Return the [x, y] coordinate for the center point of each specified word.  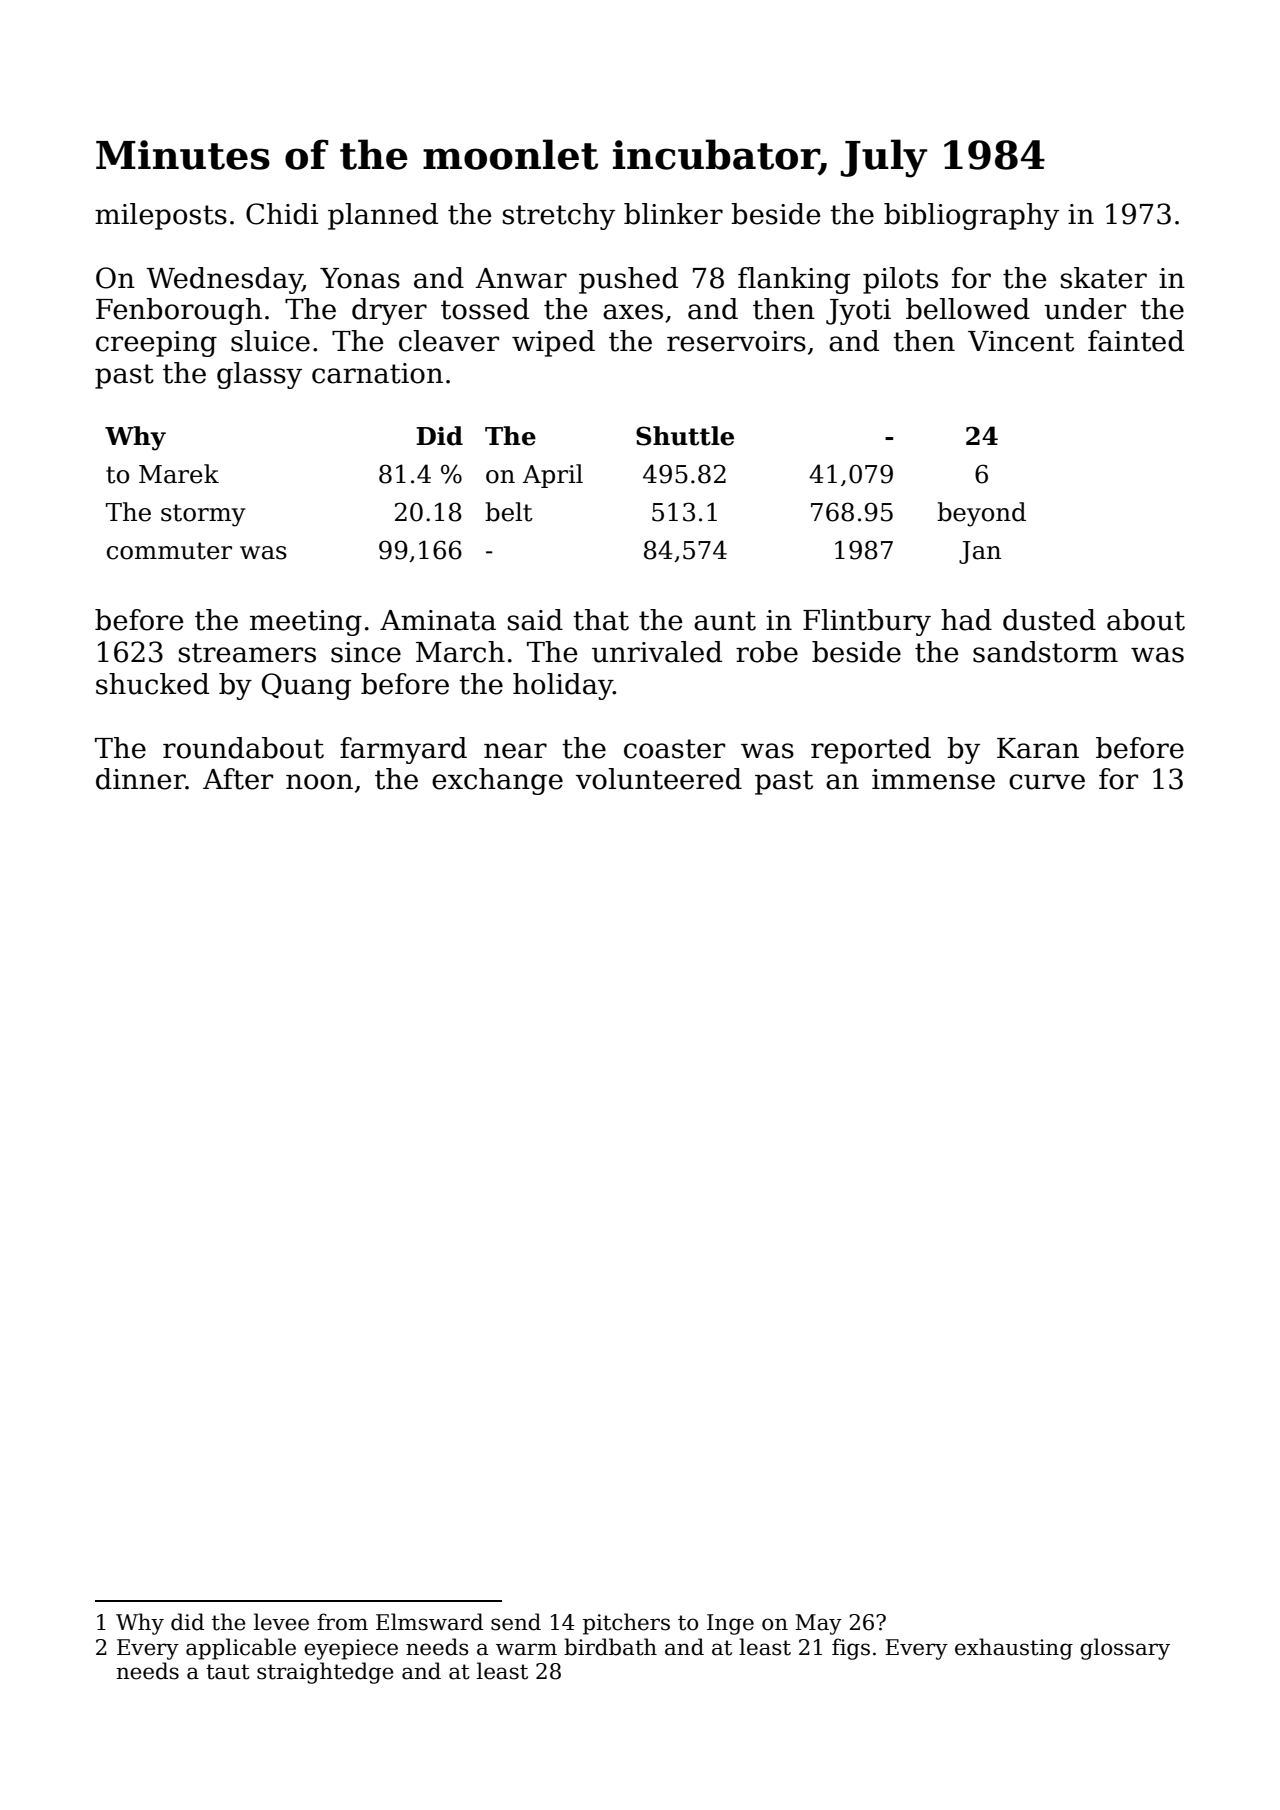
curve [1047, 782]
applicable [241, 1649]
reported [871, 750]
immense [933, 779]
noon [319, 782]
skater [1104, 278]
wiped [553, 343]
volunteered [659, 779]
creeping [156, 344]
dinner [141, 779]
